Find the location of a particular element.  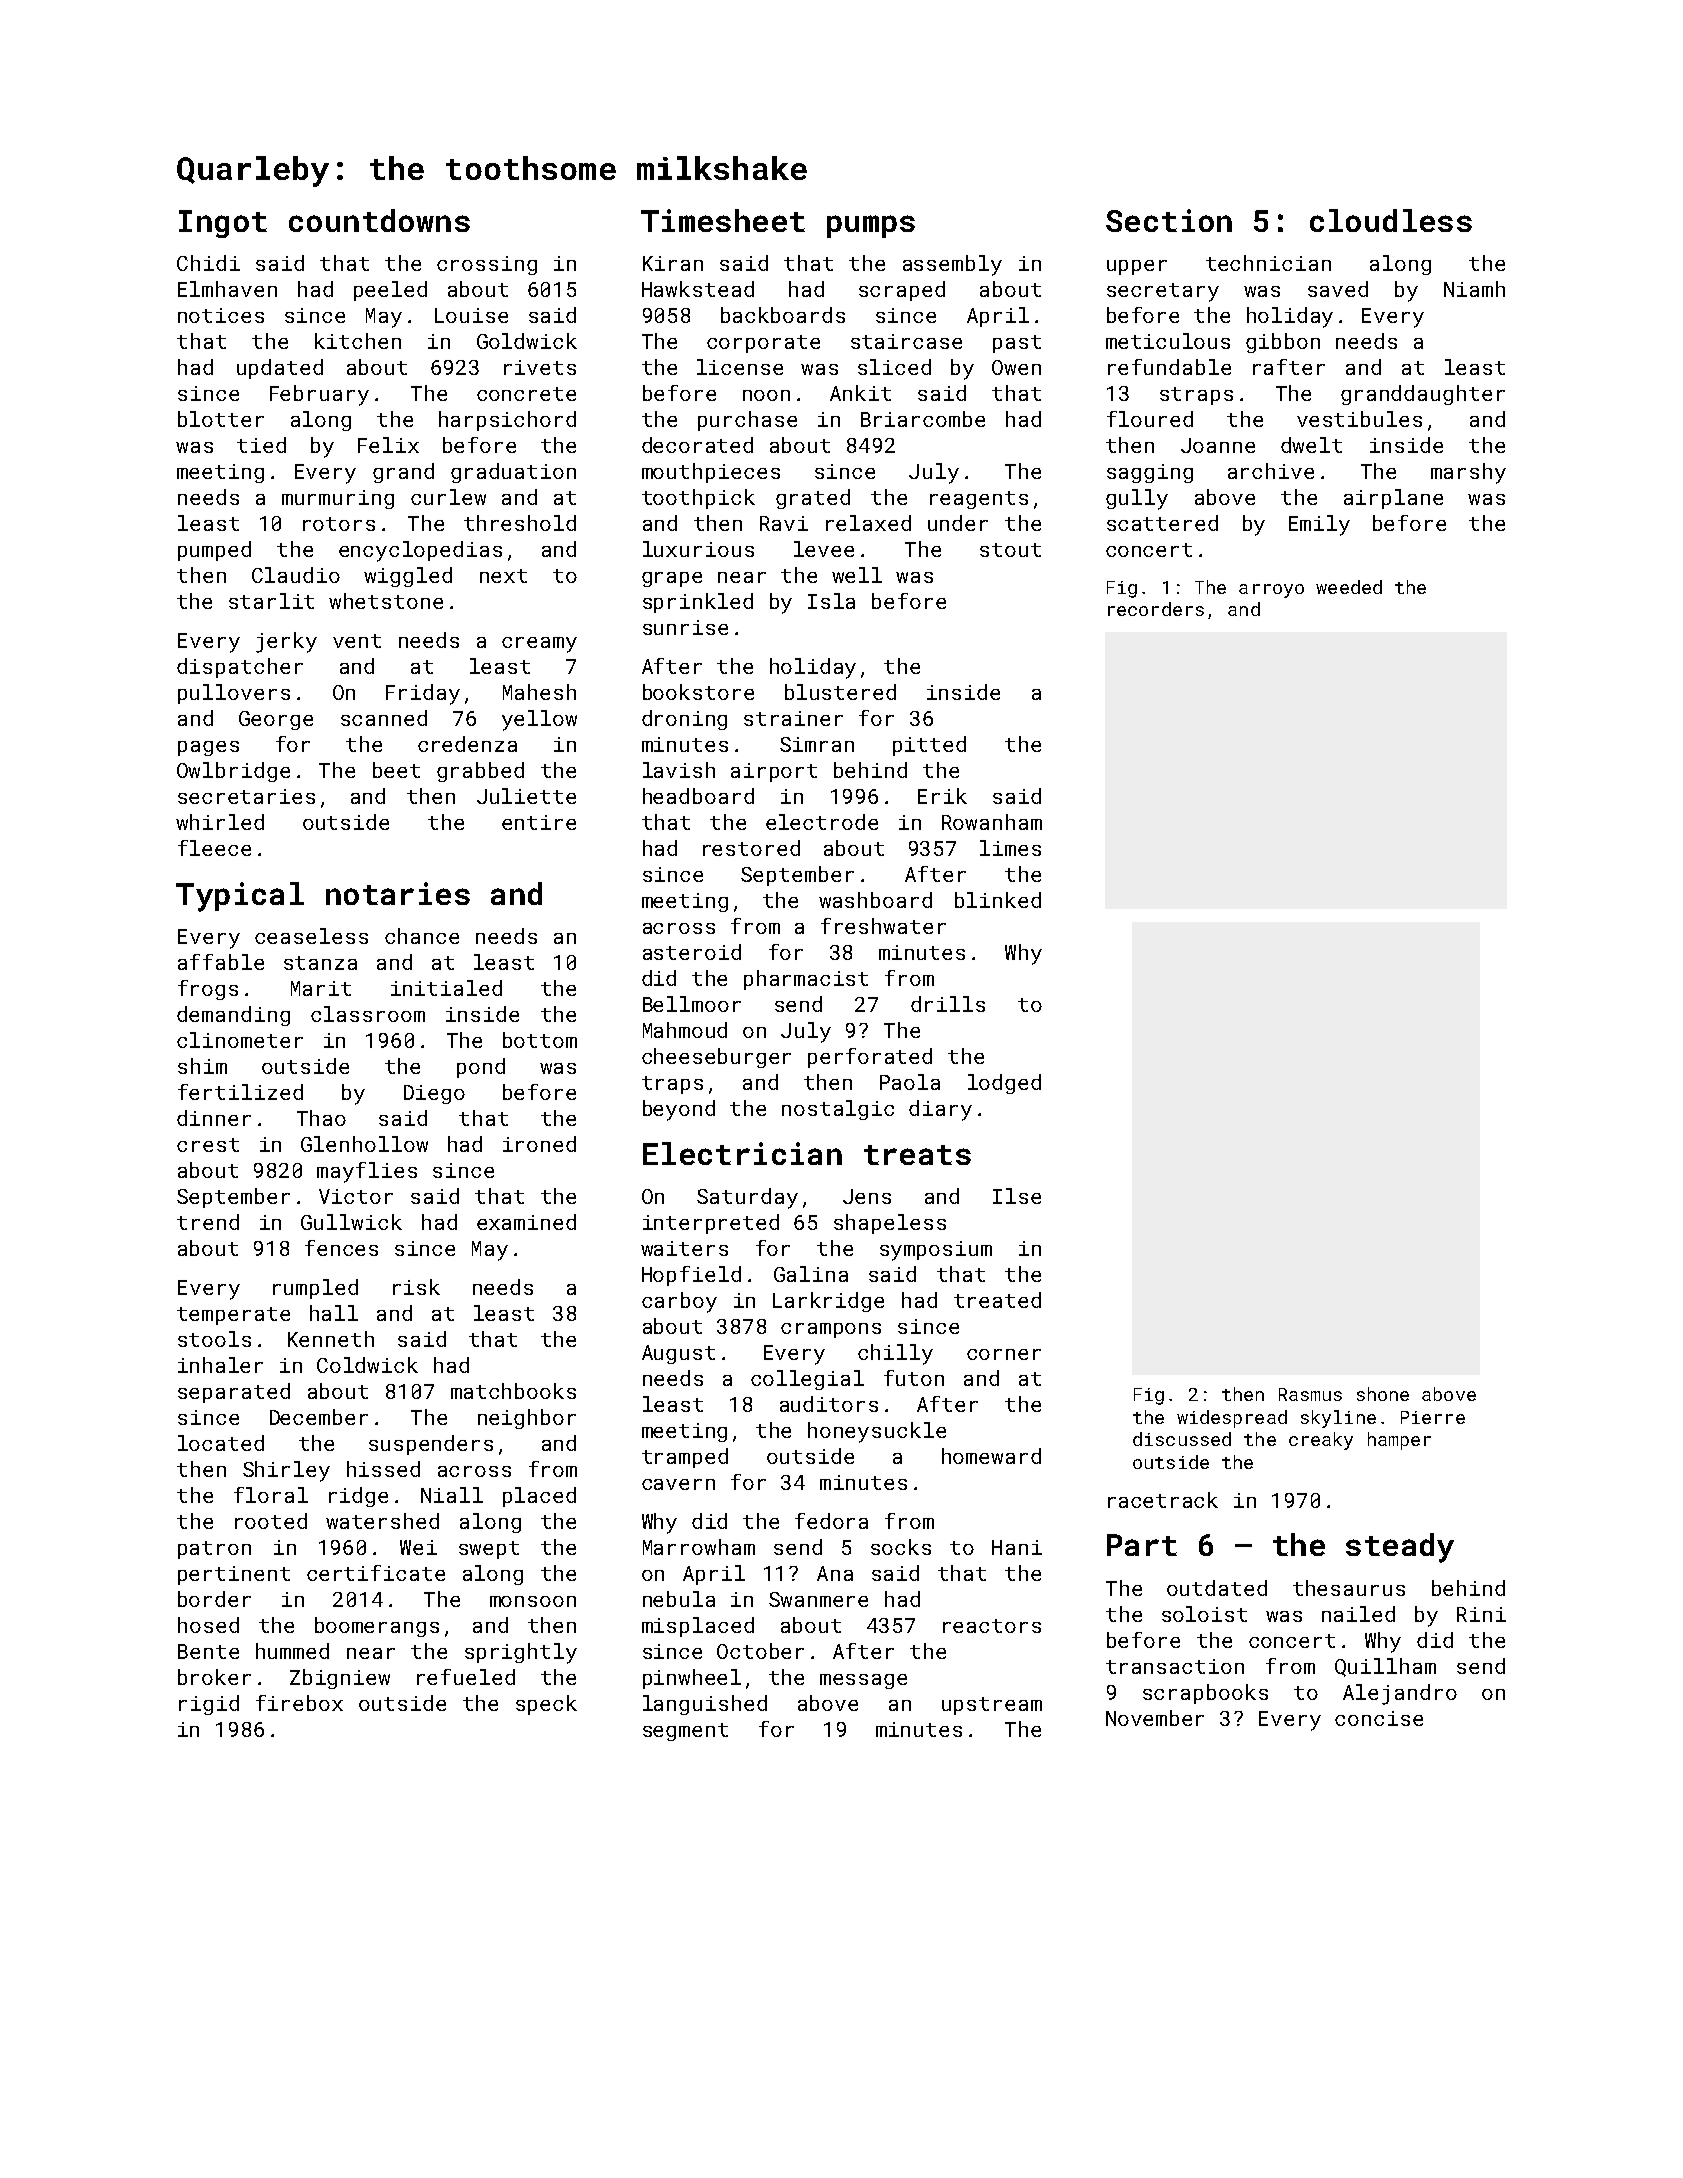

beet is located at coordinates (396, 770).
